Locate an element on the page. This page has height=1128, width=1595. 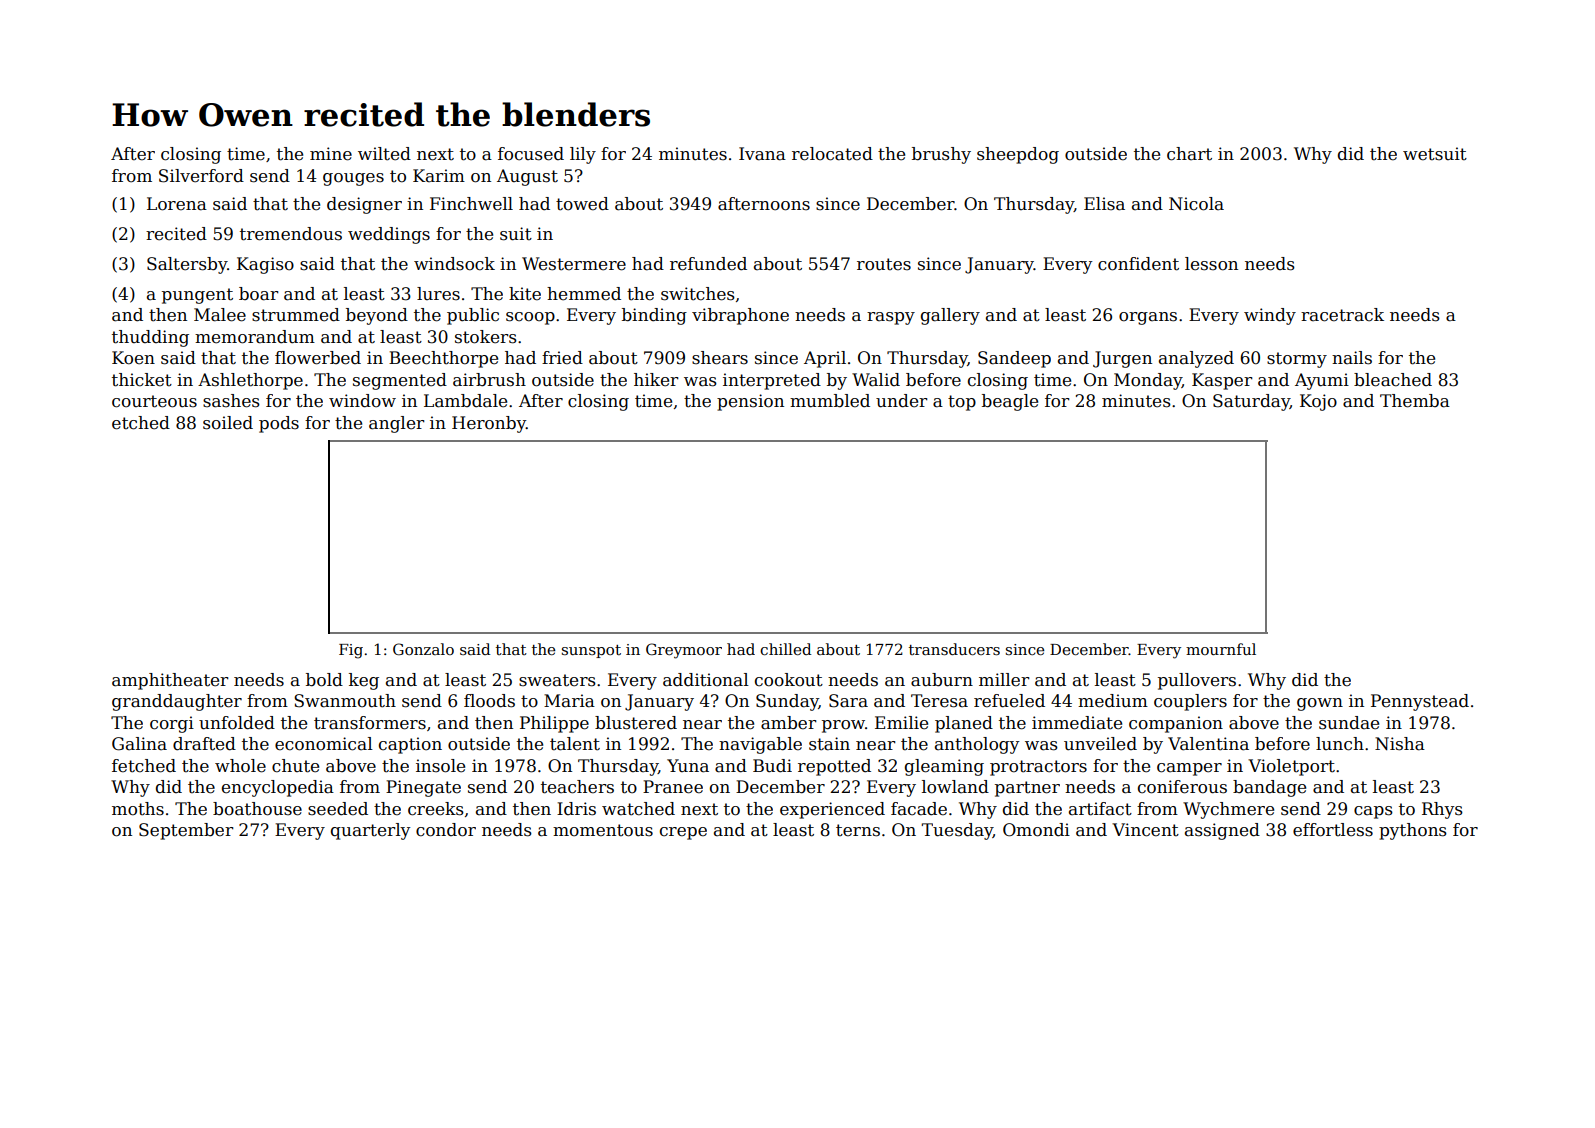
Themba is located at coordinates (1415, 401).
